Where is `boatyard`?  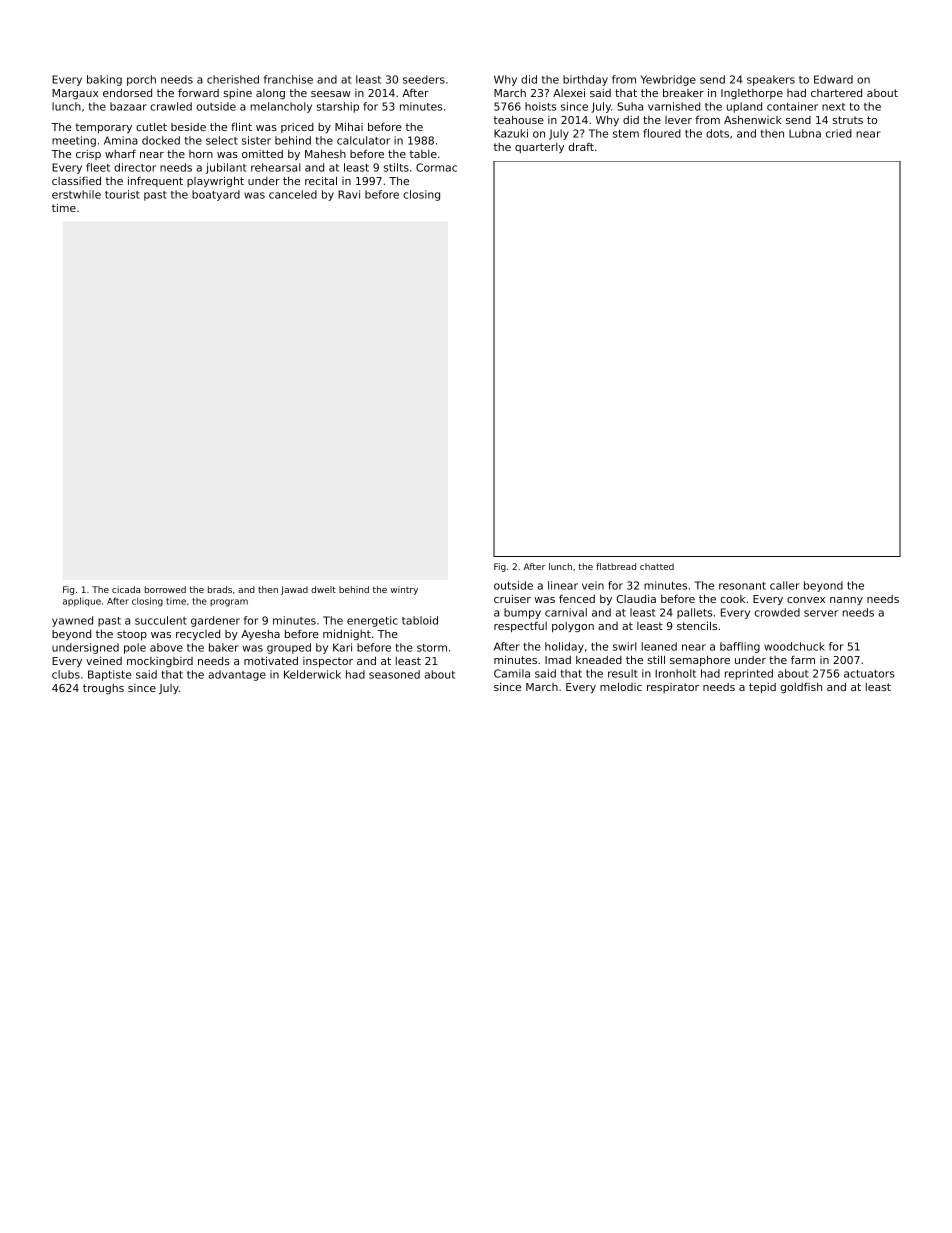
boatyard is located at coordinates (216, 195).
